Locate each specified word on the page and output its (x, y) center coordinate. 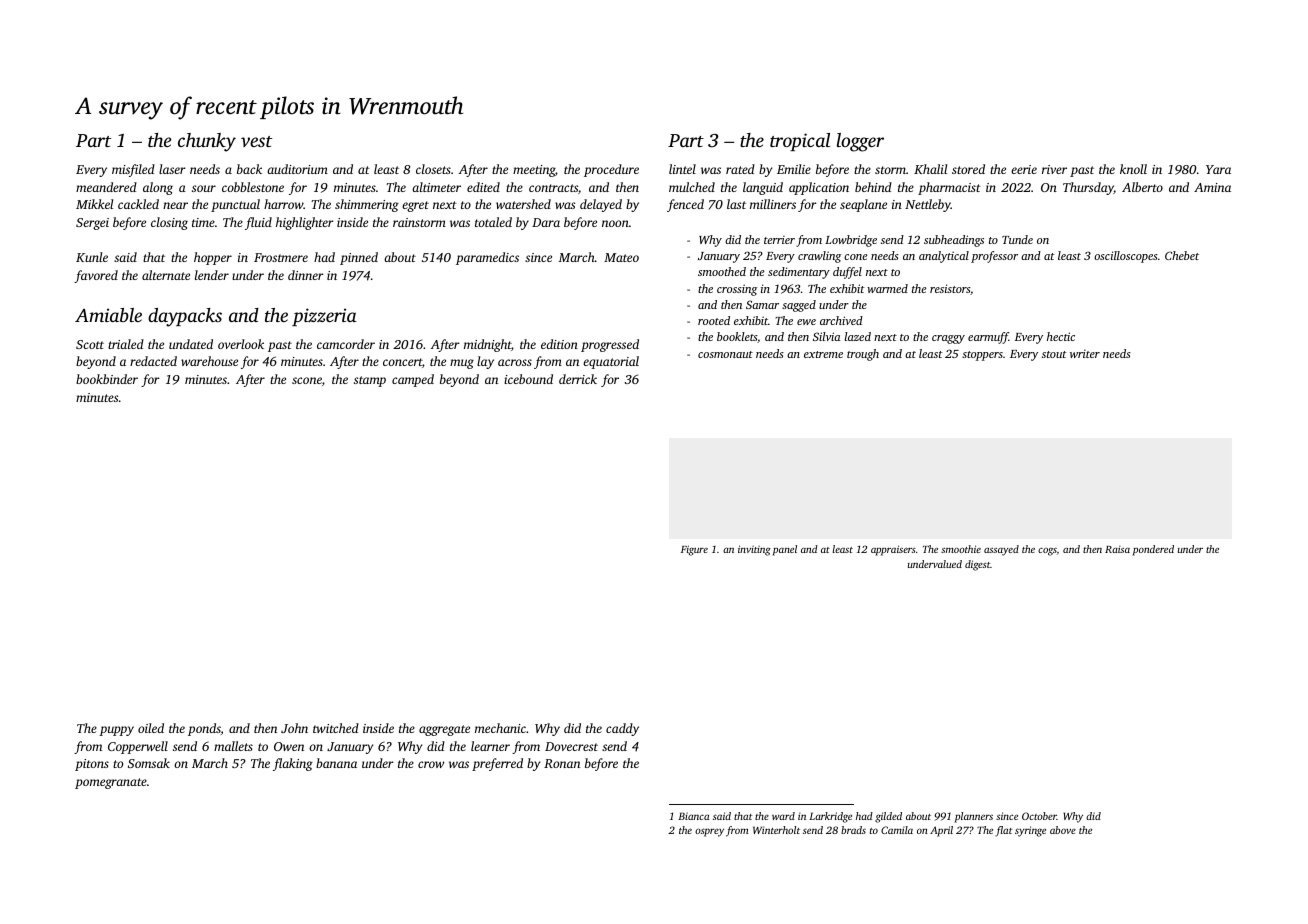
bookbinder (107, 379)
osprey (709, 832)
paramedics (487, 258)
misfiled (133, 170)
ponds (204, 729)
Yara (1218, 169)
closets (433, 169)
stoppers (982, 356)
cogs (1047, 552)
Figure (694, 550)
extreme (823, 354)
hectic (1061, 336)
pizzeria (324, 317)
